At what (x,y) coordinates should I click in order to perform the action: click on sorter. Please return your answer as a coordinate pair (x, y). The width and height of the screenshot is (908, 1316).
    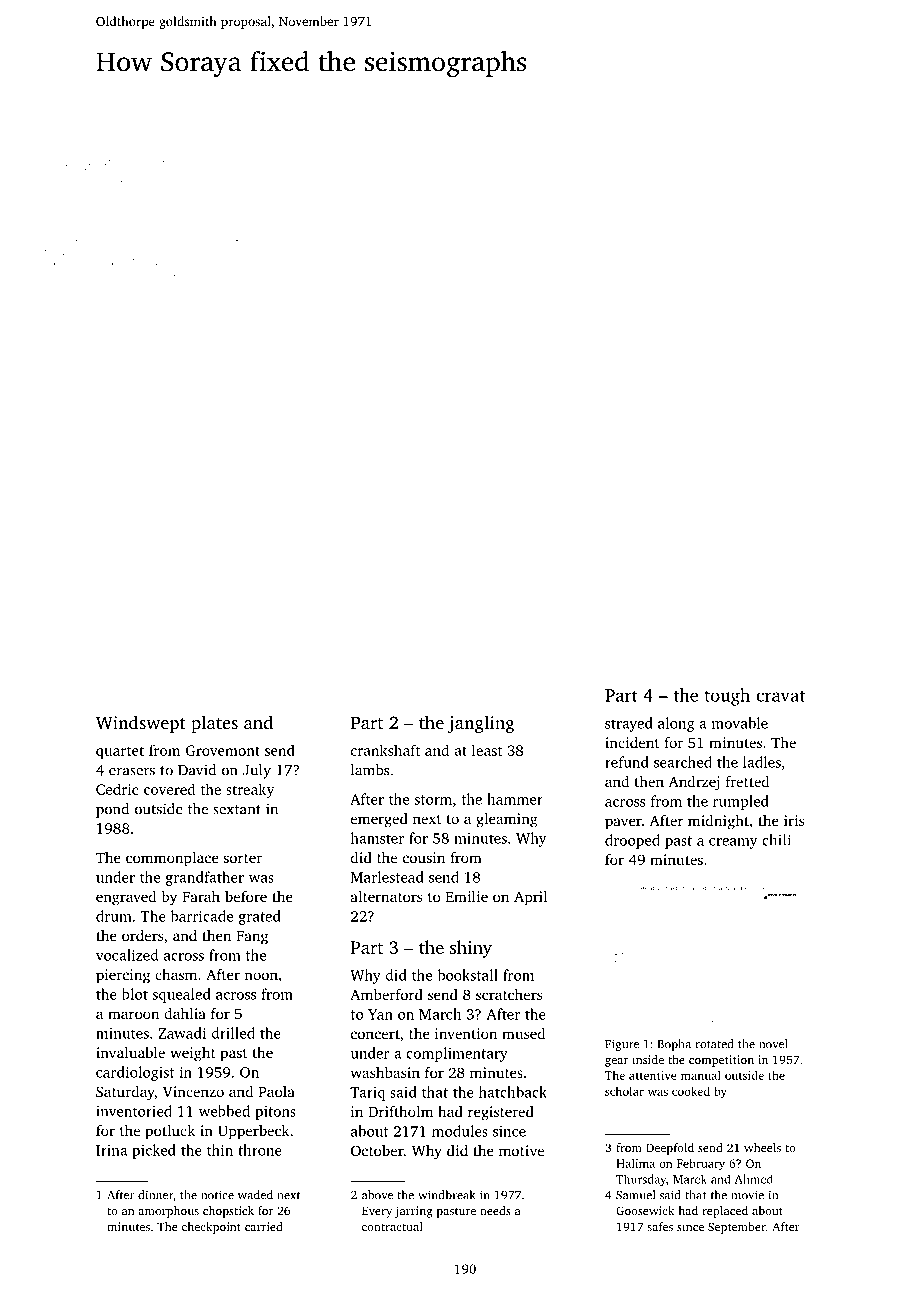
    Looking at the image, I should click on (243, 858).
